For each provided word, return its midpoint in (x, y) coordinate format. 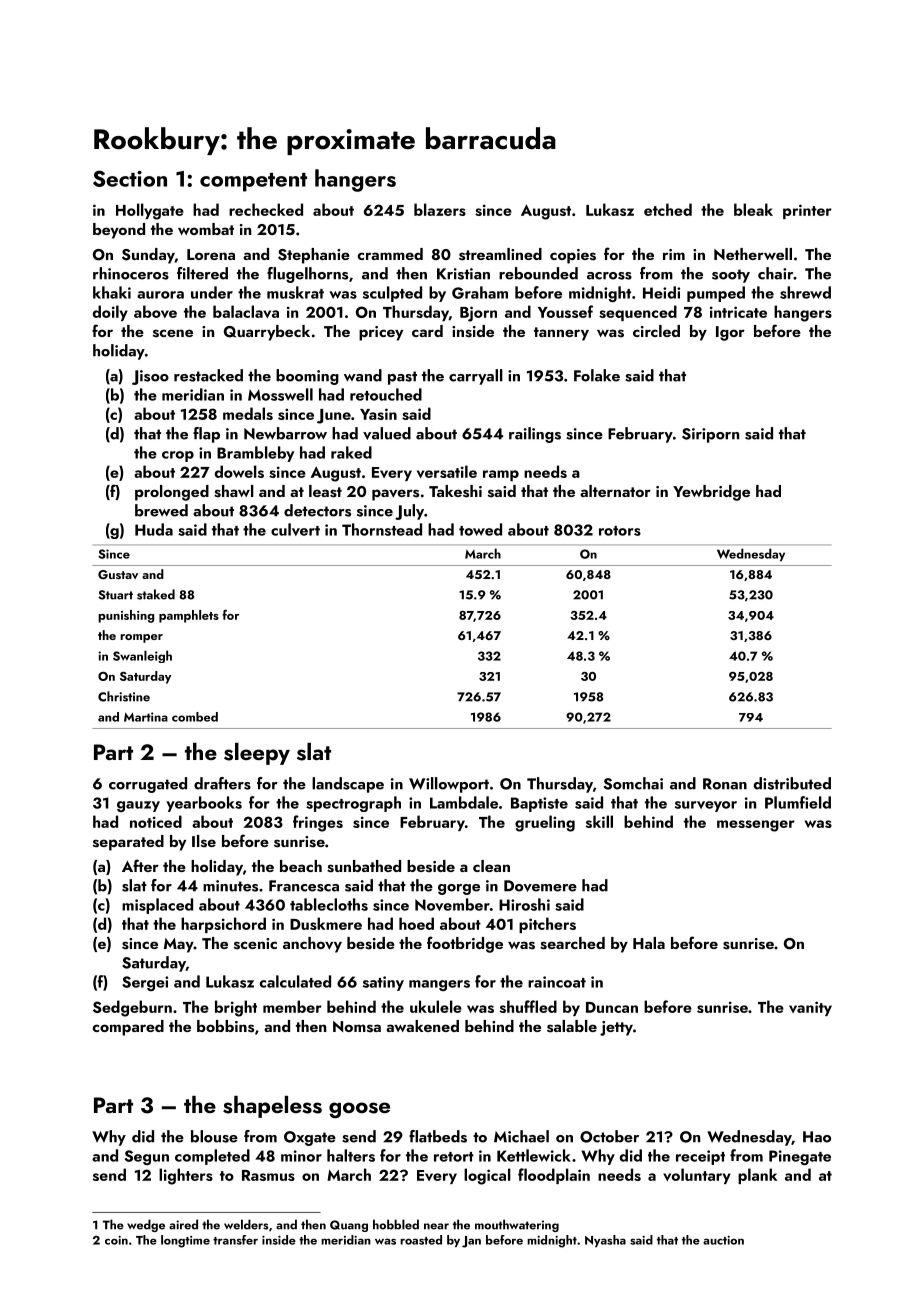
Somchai (633, 783)
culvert (295, 529)
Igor (730, 333)
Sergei (145, 983)
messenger (756, 826)
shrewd (805, 292)
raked (351, 452)
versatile (447, 471)
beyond (119, 231)
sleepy (257, 754)
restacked (208, 375)
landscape (348, 785)
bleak (753, 209)
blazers (440, 209)
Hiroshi (524, 904)
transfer (235, 1240)
